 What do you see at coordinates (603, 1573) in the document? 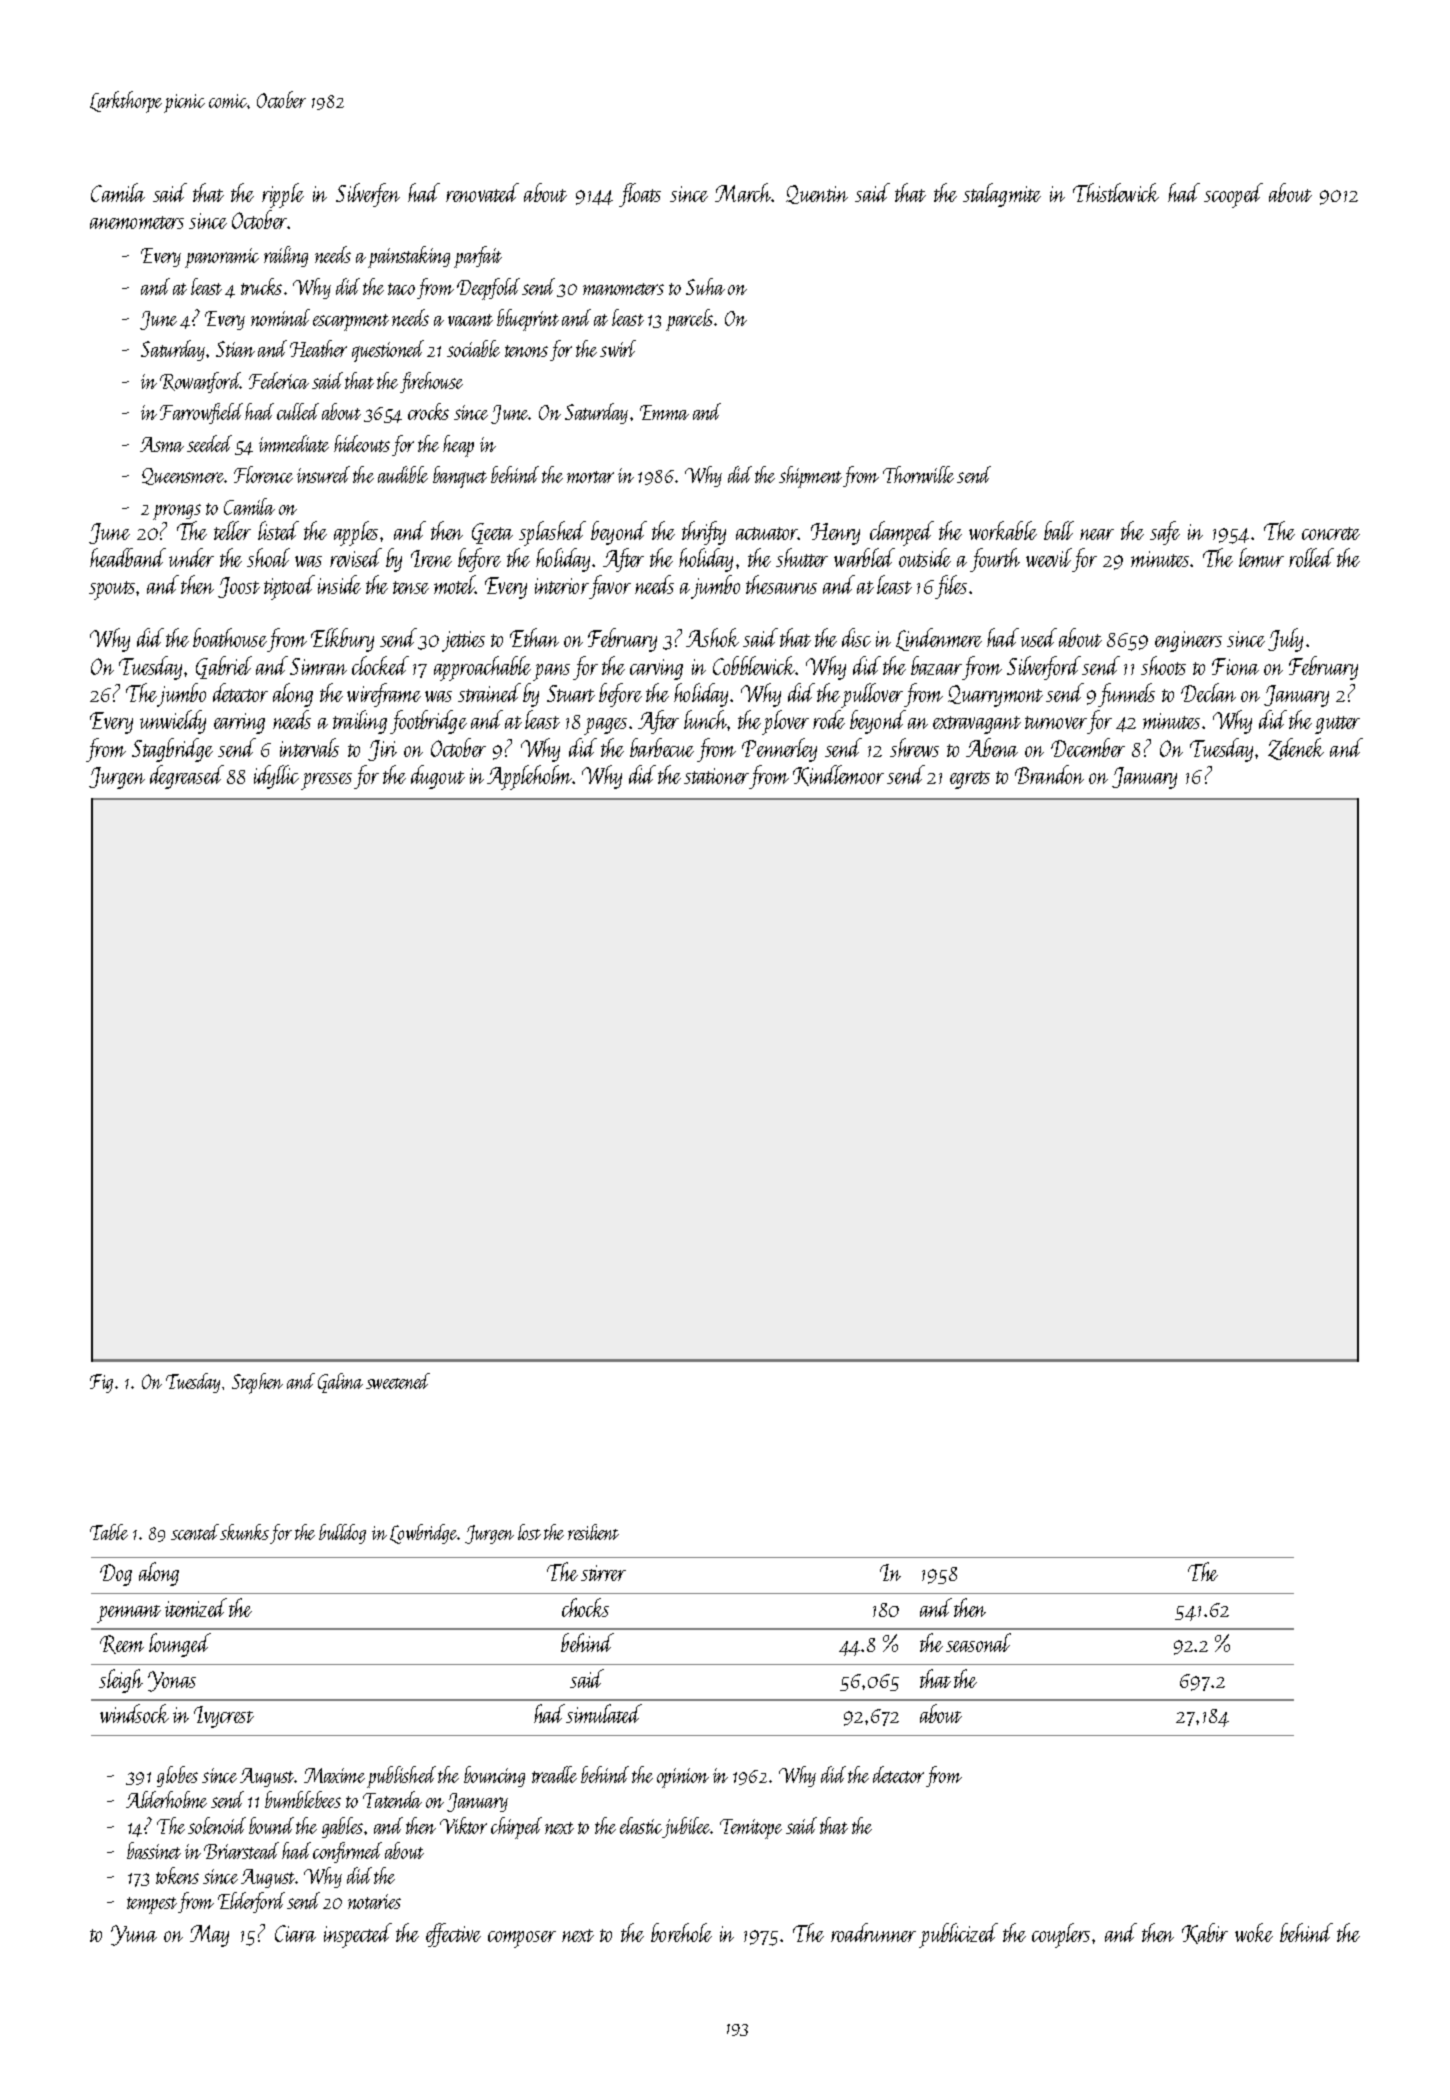
I see `stirrer` at bounding box center [603, 1573].
